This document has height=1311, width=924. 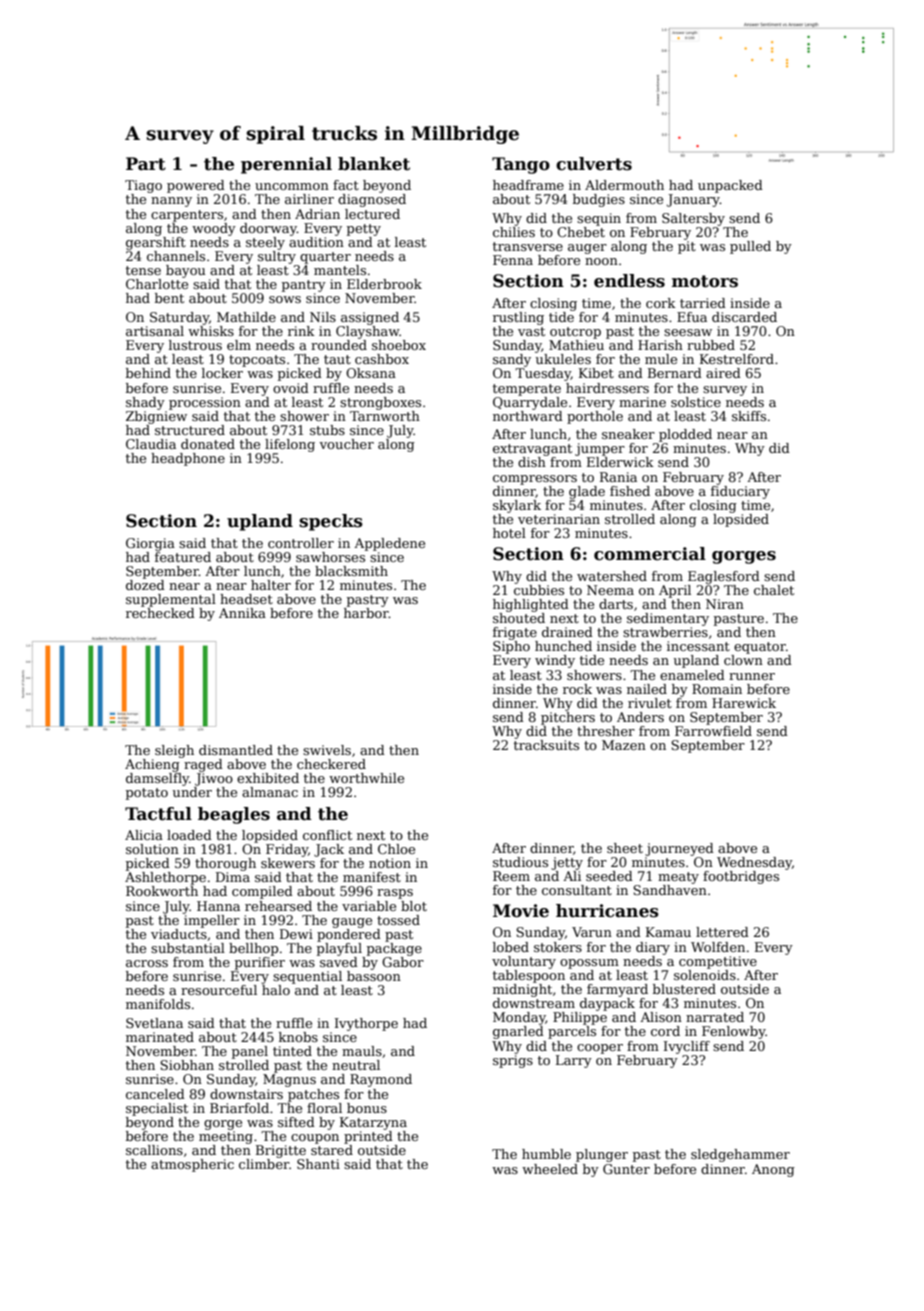 I want to click on Eaglesford, so click(x=724, y=577).
